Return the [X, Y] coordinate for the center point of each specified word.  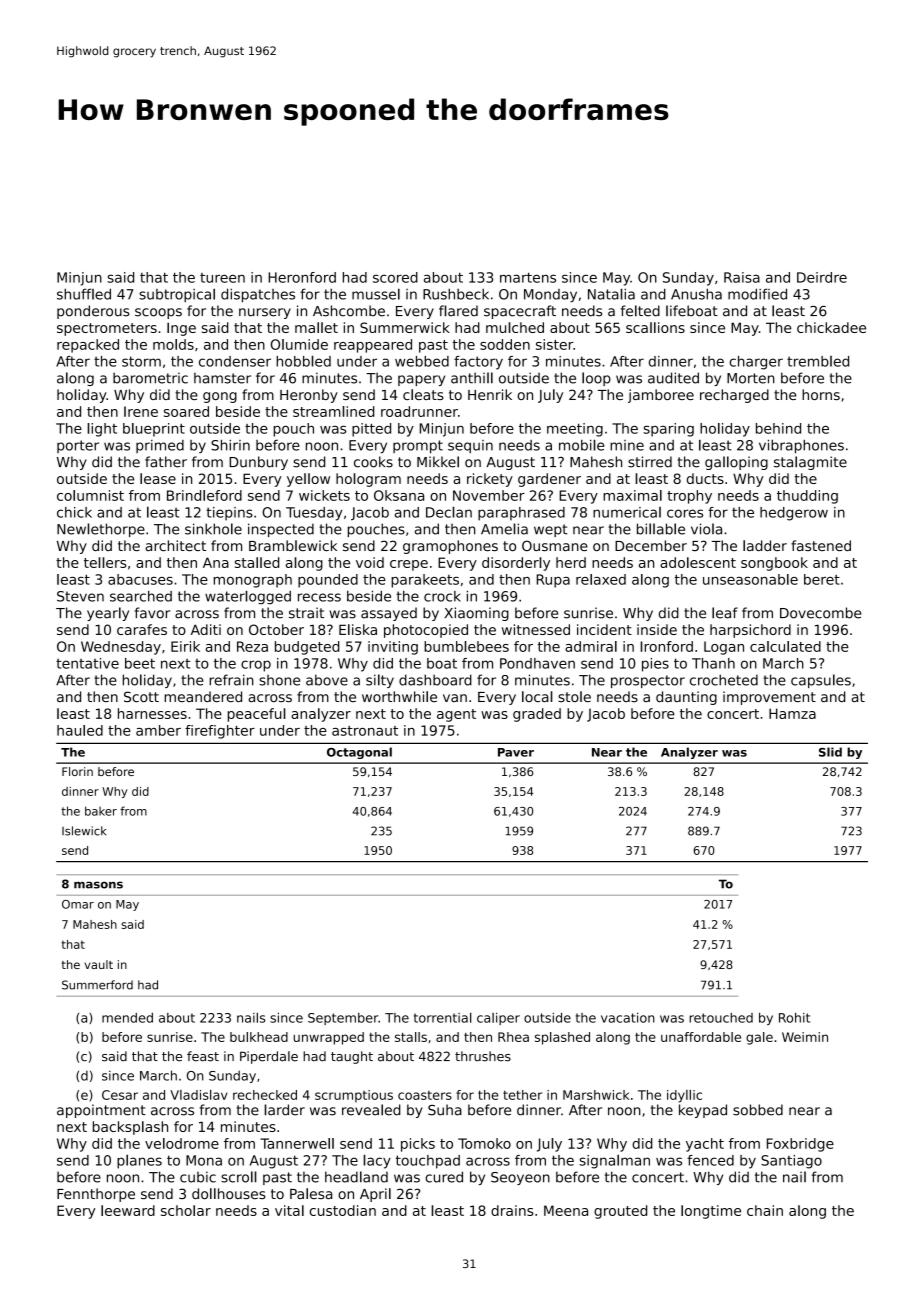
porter [78, 446]
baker [101, 811]
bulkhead [259, 1037]
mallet [316, 327]
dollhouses [229, 1193]
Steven [80, 596]
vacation [628, 1018]
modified [757, 294]
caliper [498, 1019]
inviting [393, 648]
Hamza [792, 713]
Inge [181, 329]
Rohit [794, 1018]
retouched [721, 1018]
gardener [549, 480]
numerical [627, 512]
